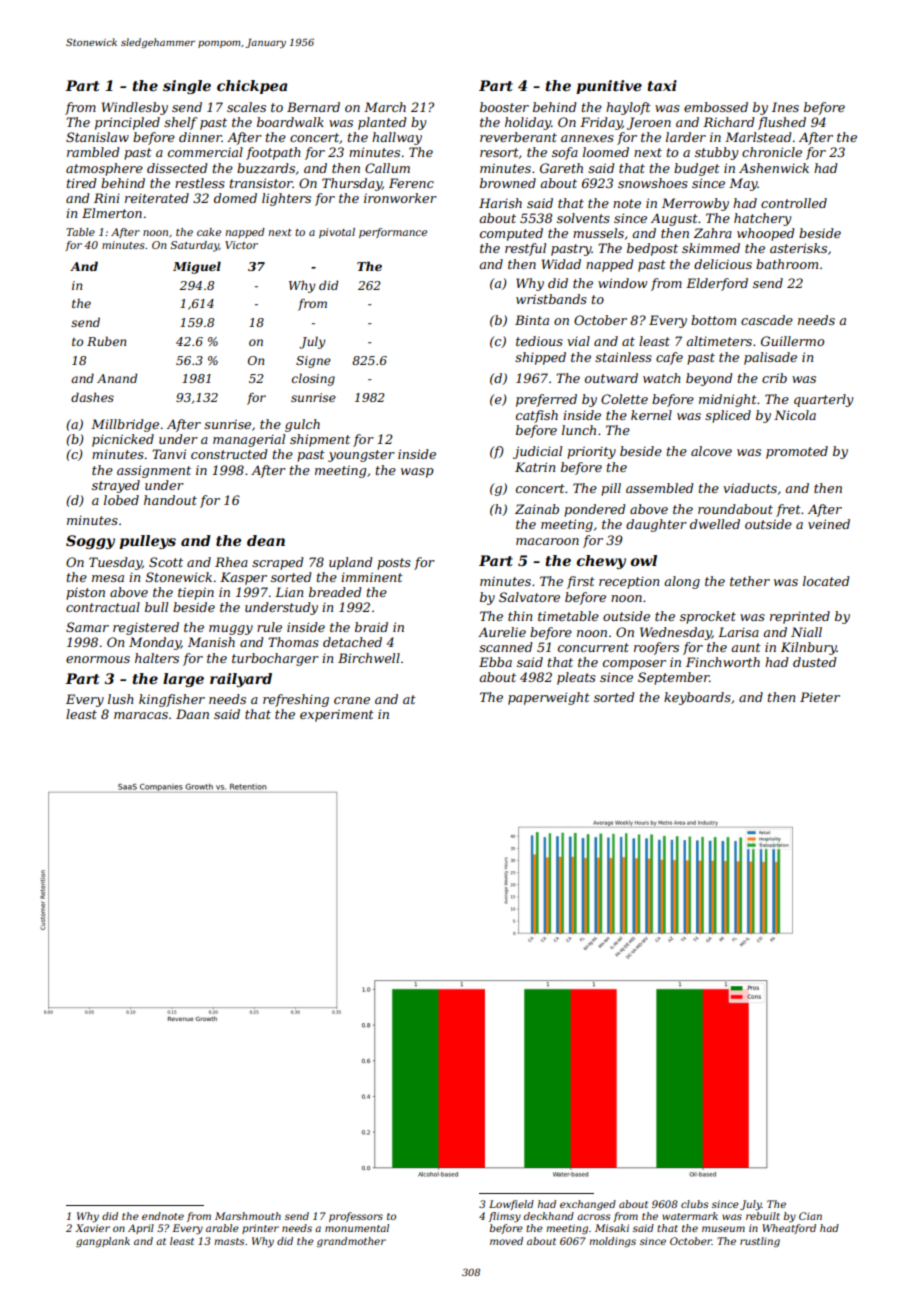 The width and height of the document is (924, 1308). Describe the element at coordinates (669, 358) in the document. I see `cafe` at that location.
